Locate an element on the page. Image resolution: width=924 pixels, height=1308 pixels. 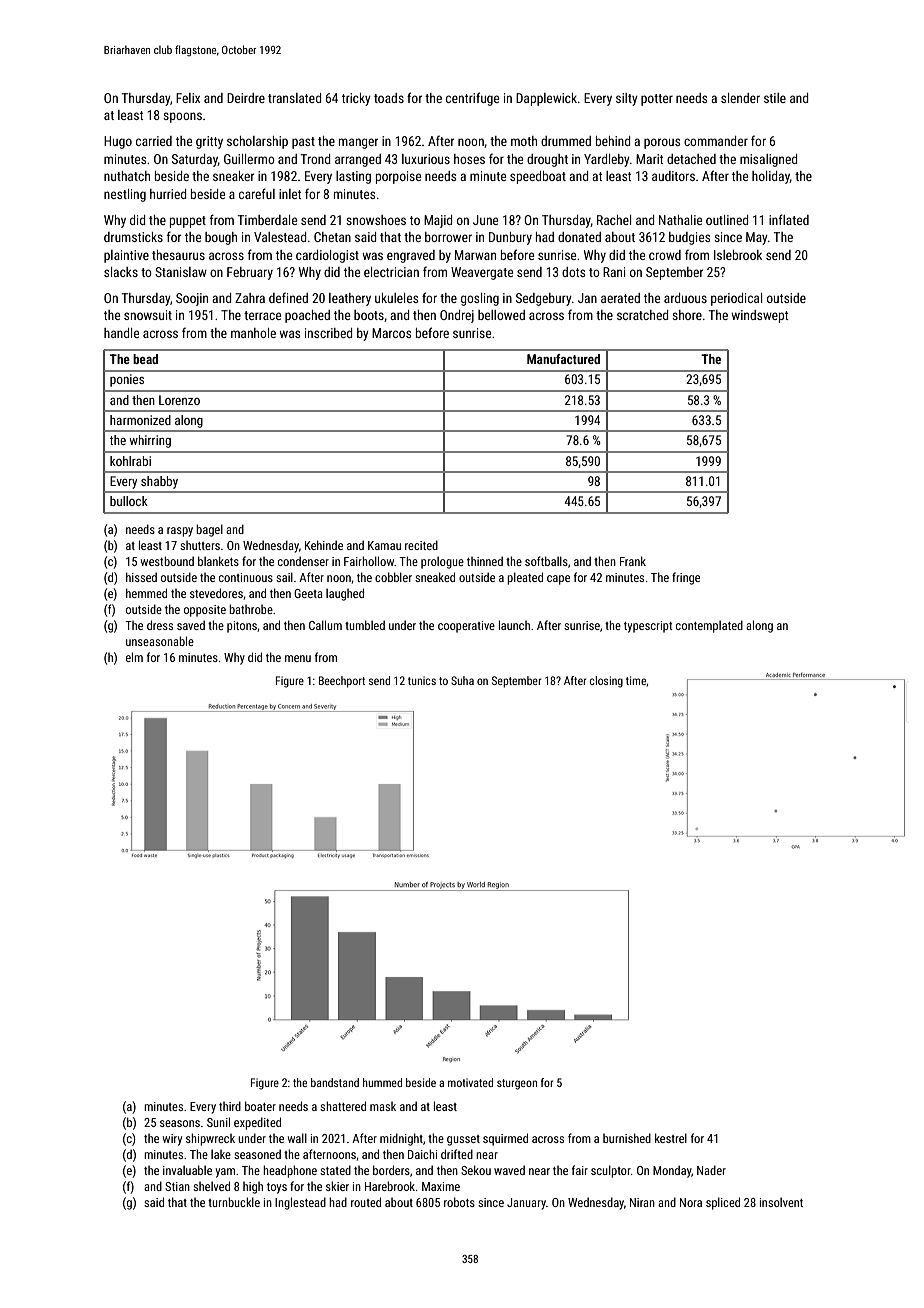
Deirdre is located at coordinates (246, 98).
